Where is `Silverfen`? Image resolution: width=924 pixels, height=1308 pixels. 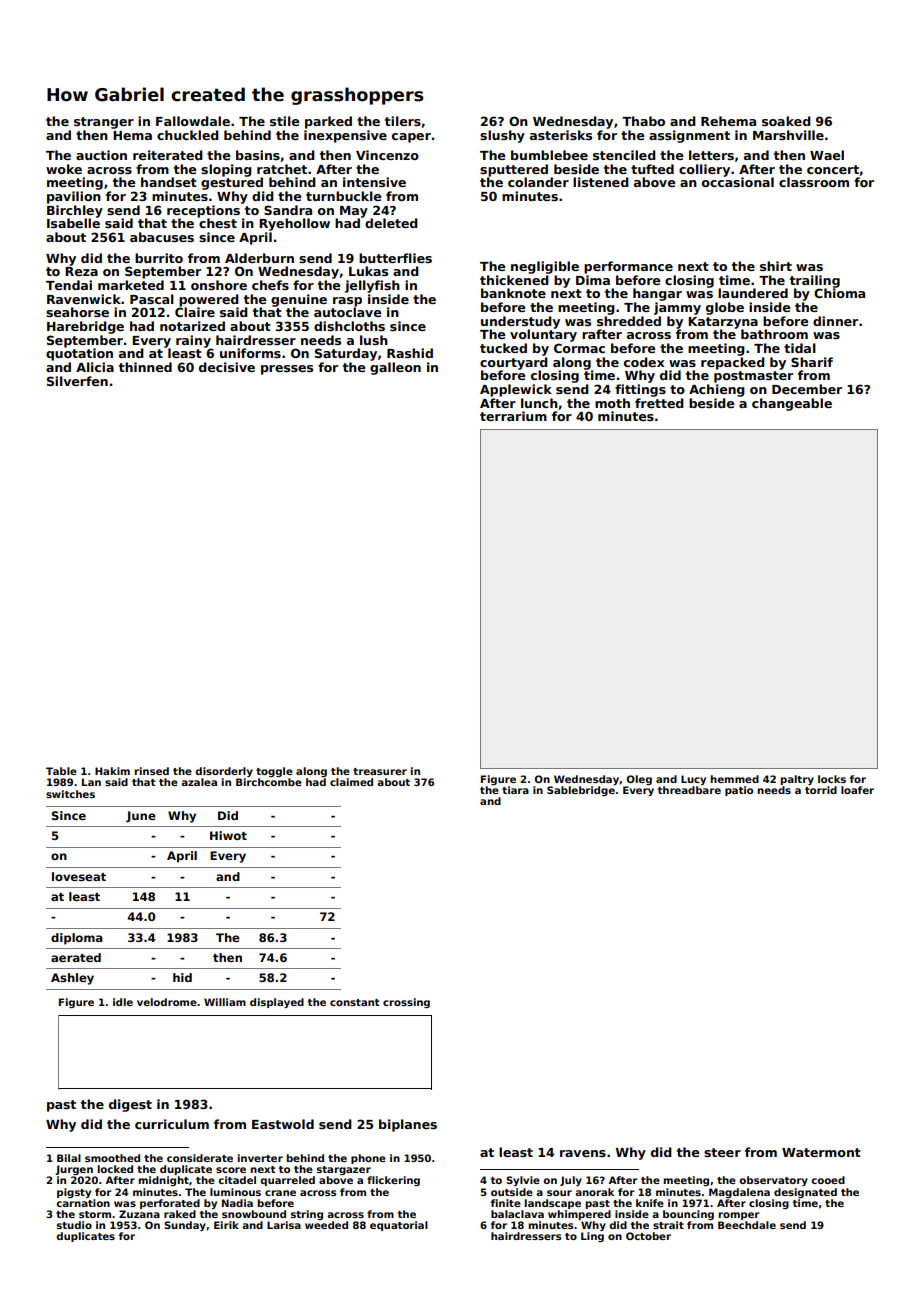 Silverfen is located at coordinates (77, 381).
